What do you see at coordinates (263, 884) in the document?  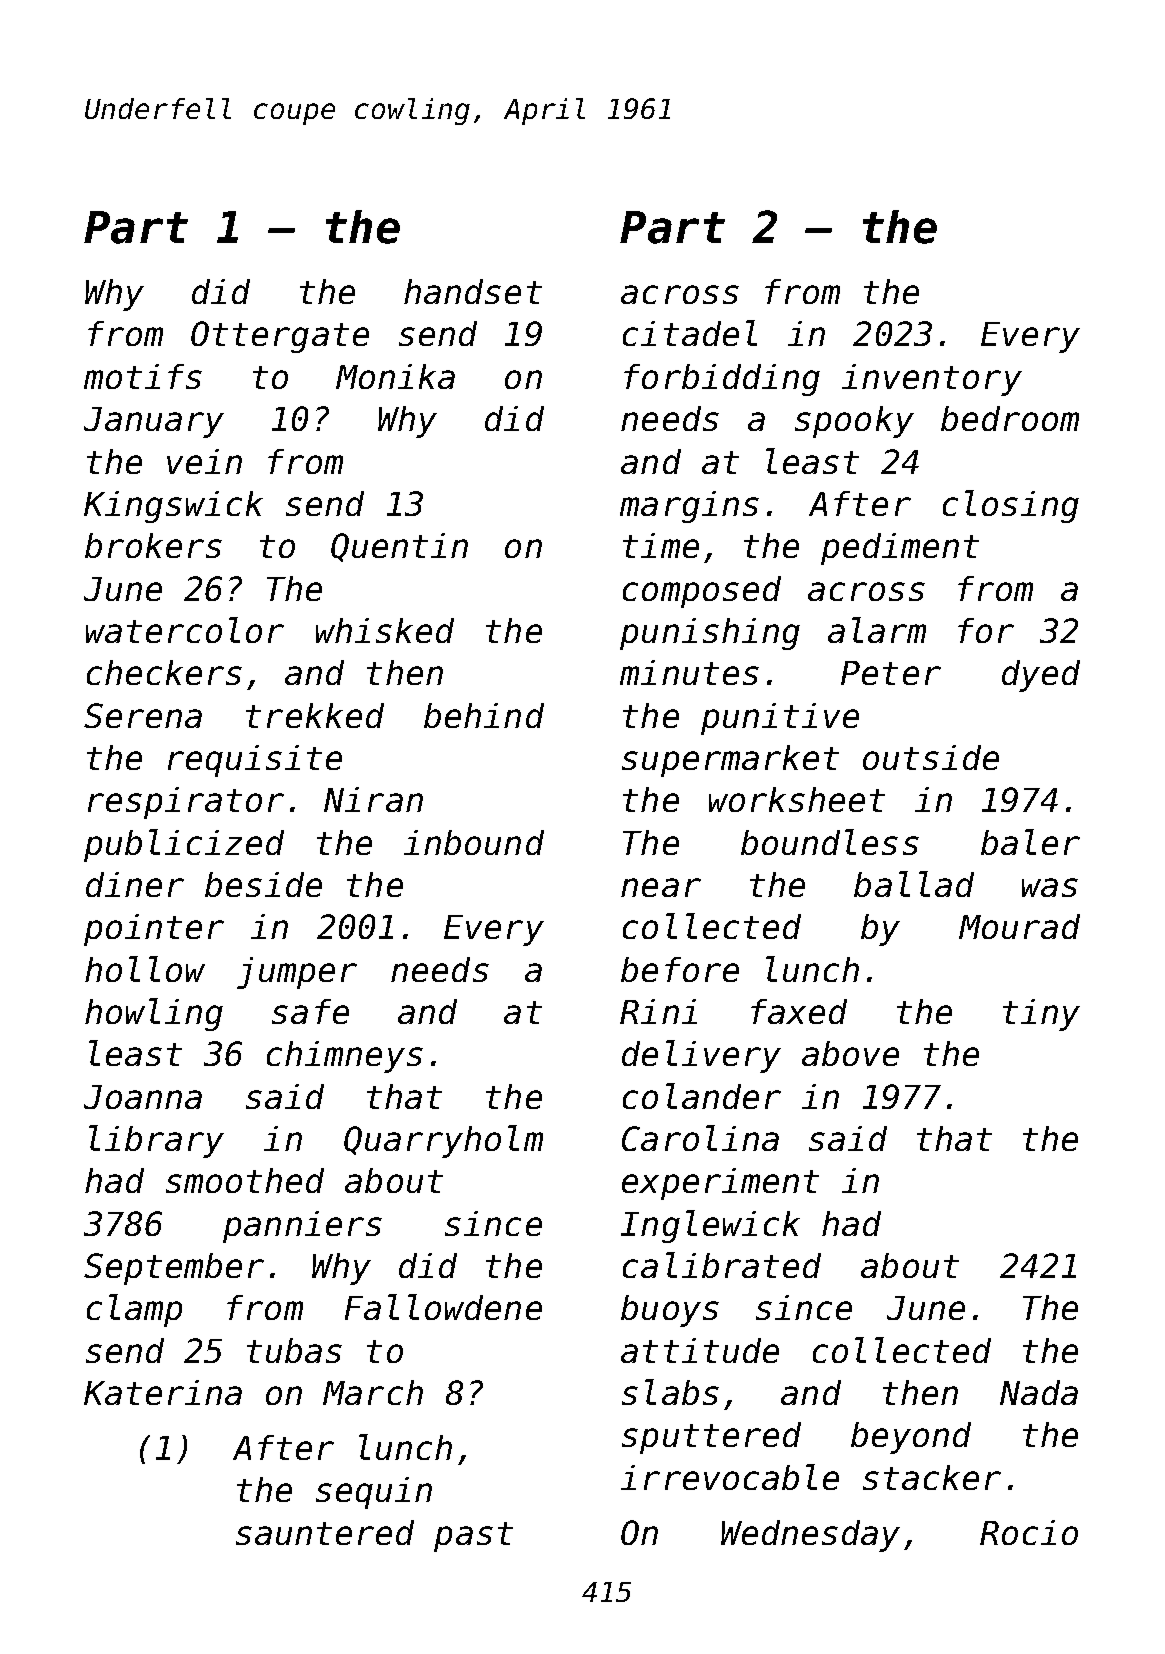 I see `beside` at bounding box center [263, 884].
